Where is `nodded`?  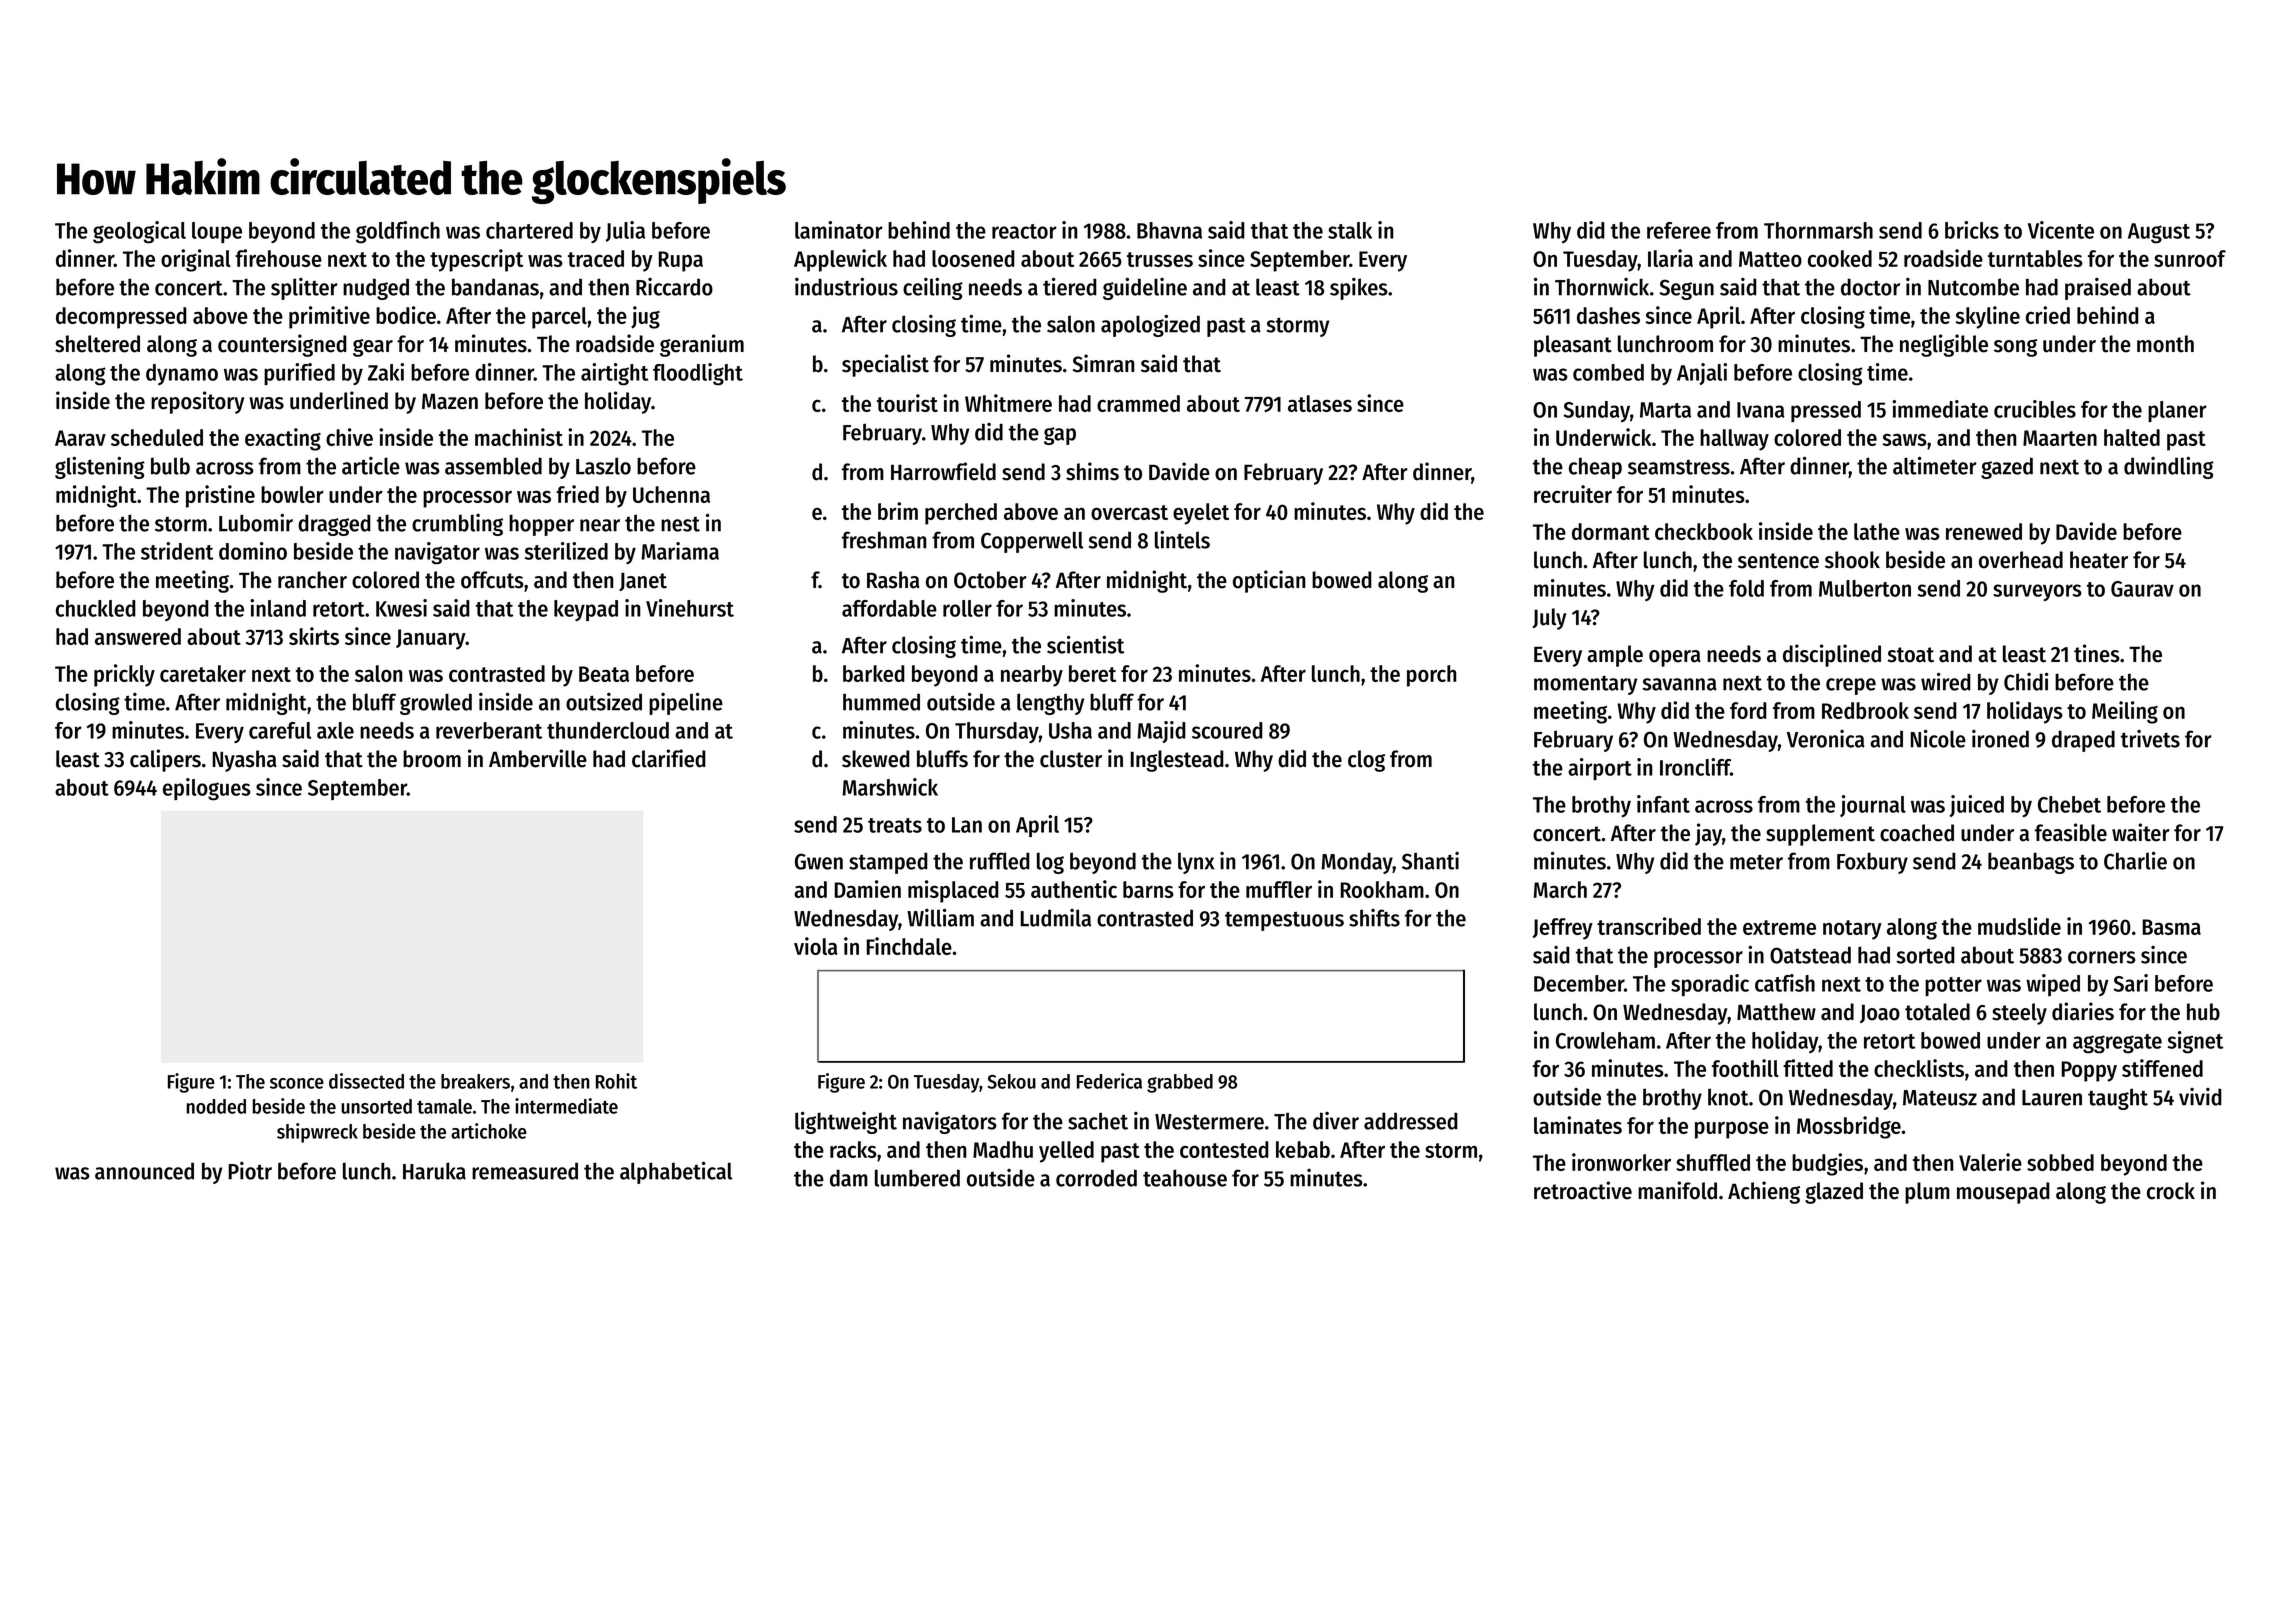
nodded is located at coordinates (216, 1106).
